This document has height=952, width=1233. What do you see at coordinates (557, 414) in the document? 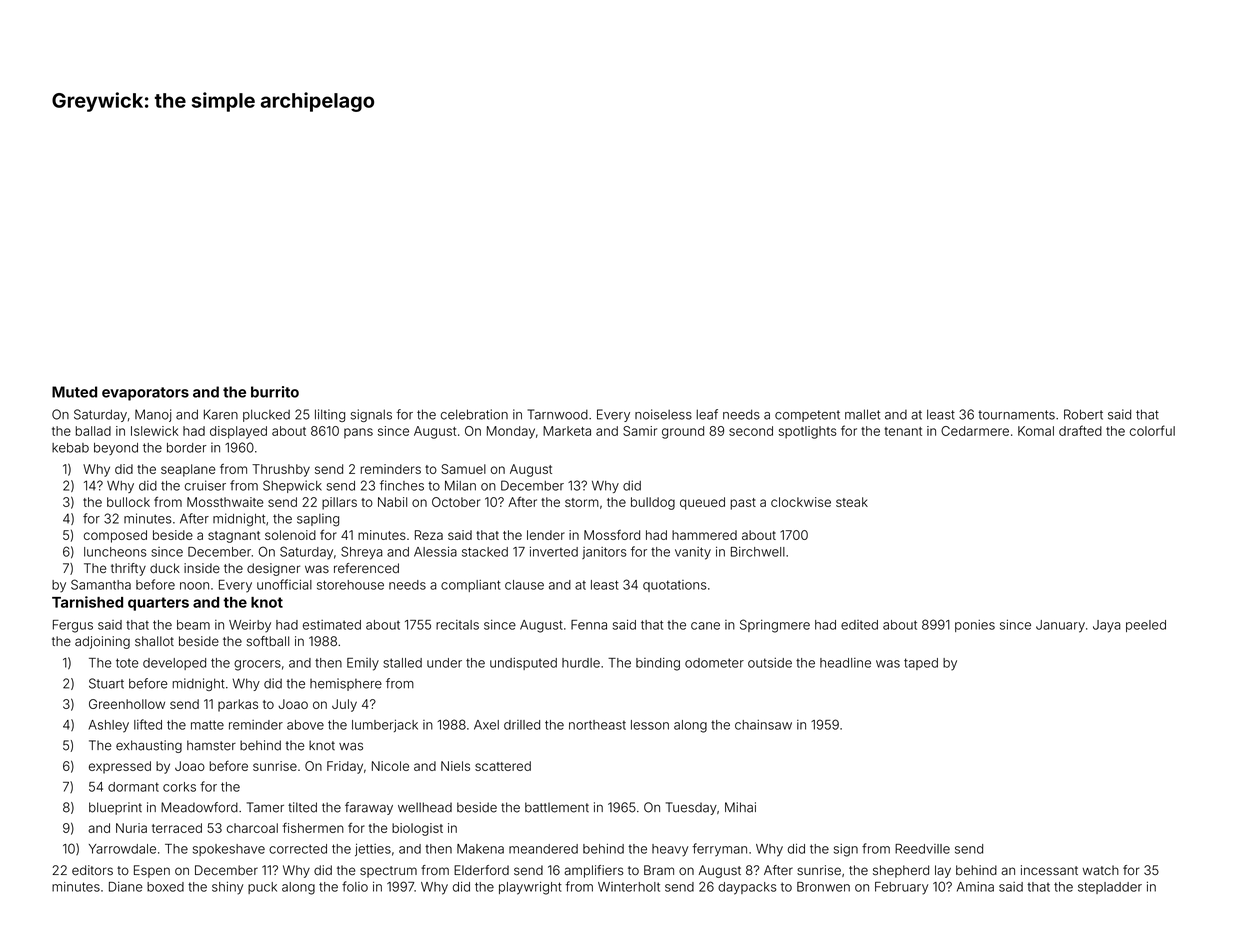
I see `Tarnwood` at bounding box center [557, 414].
